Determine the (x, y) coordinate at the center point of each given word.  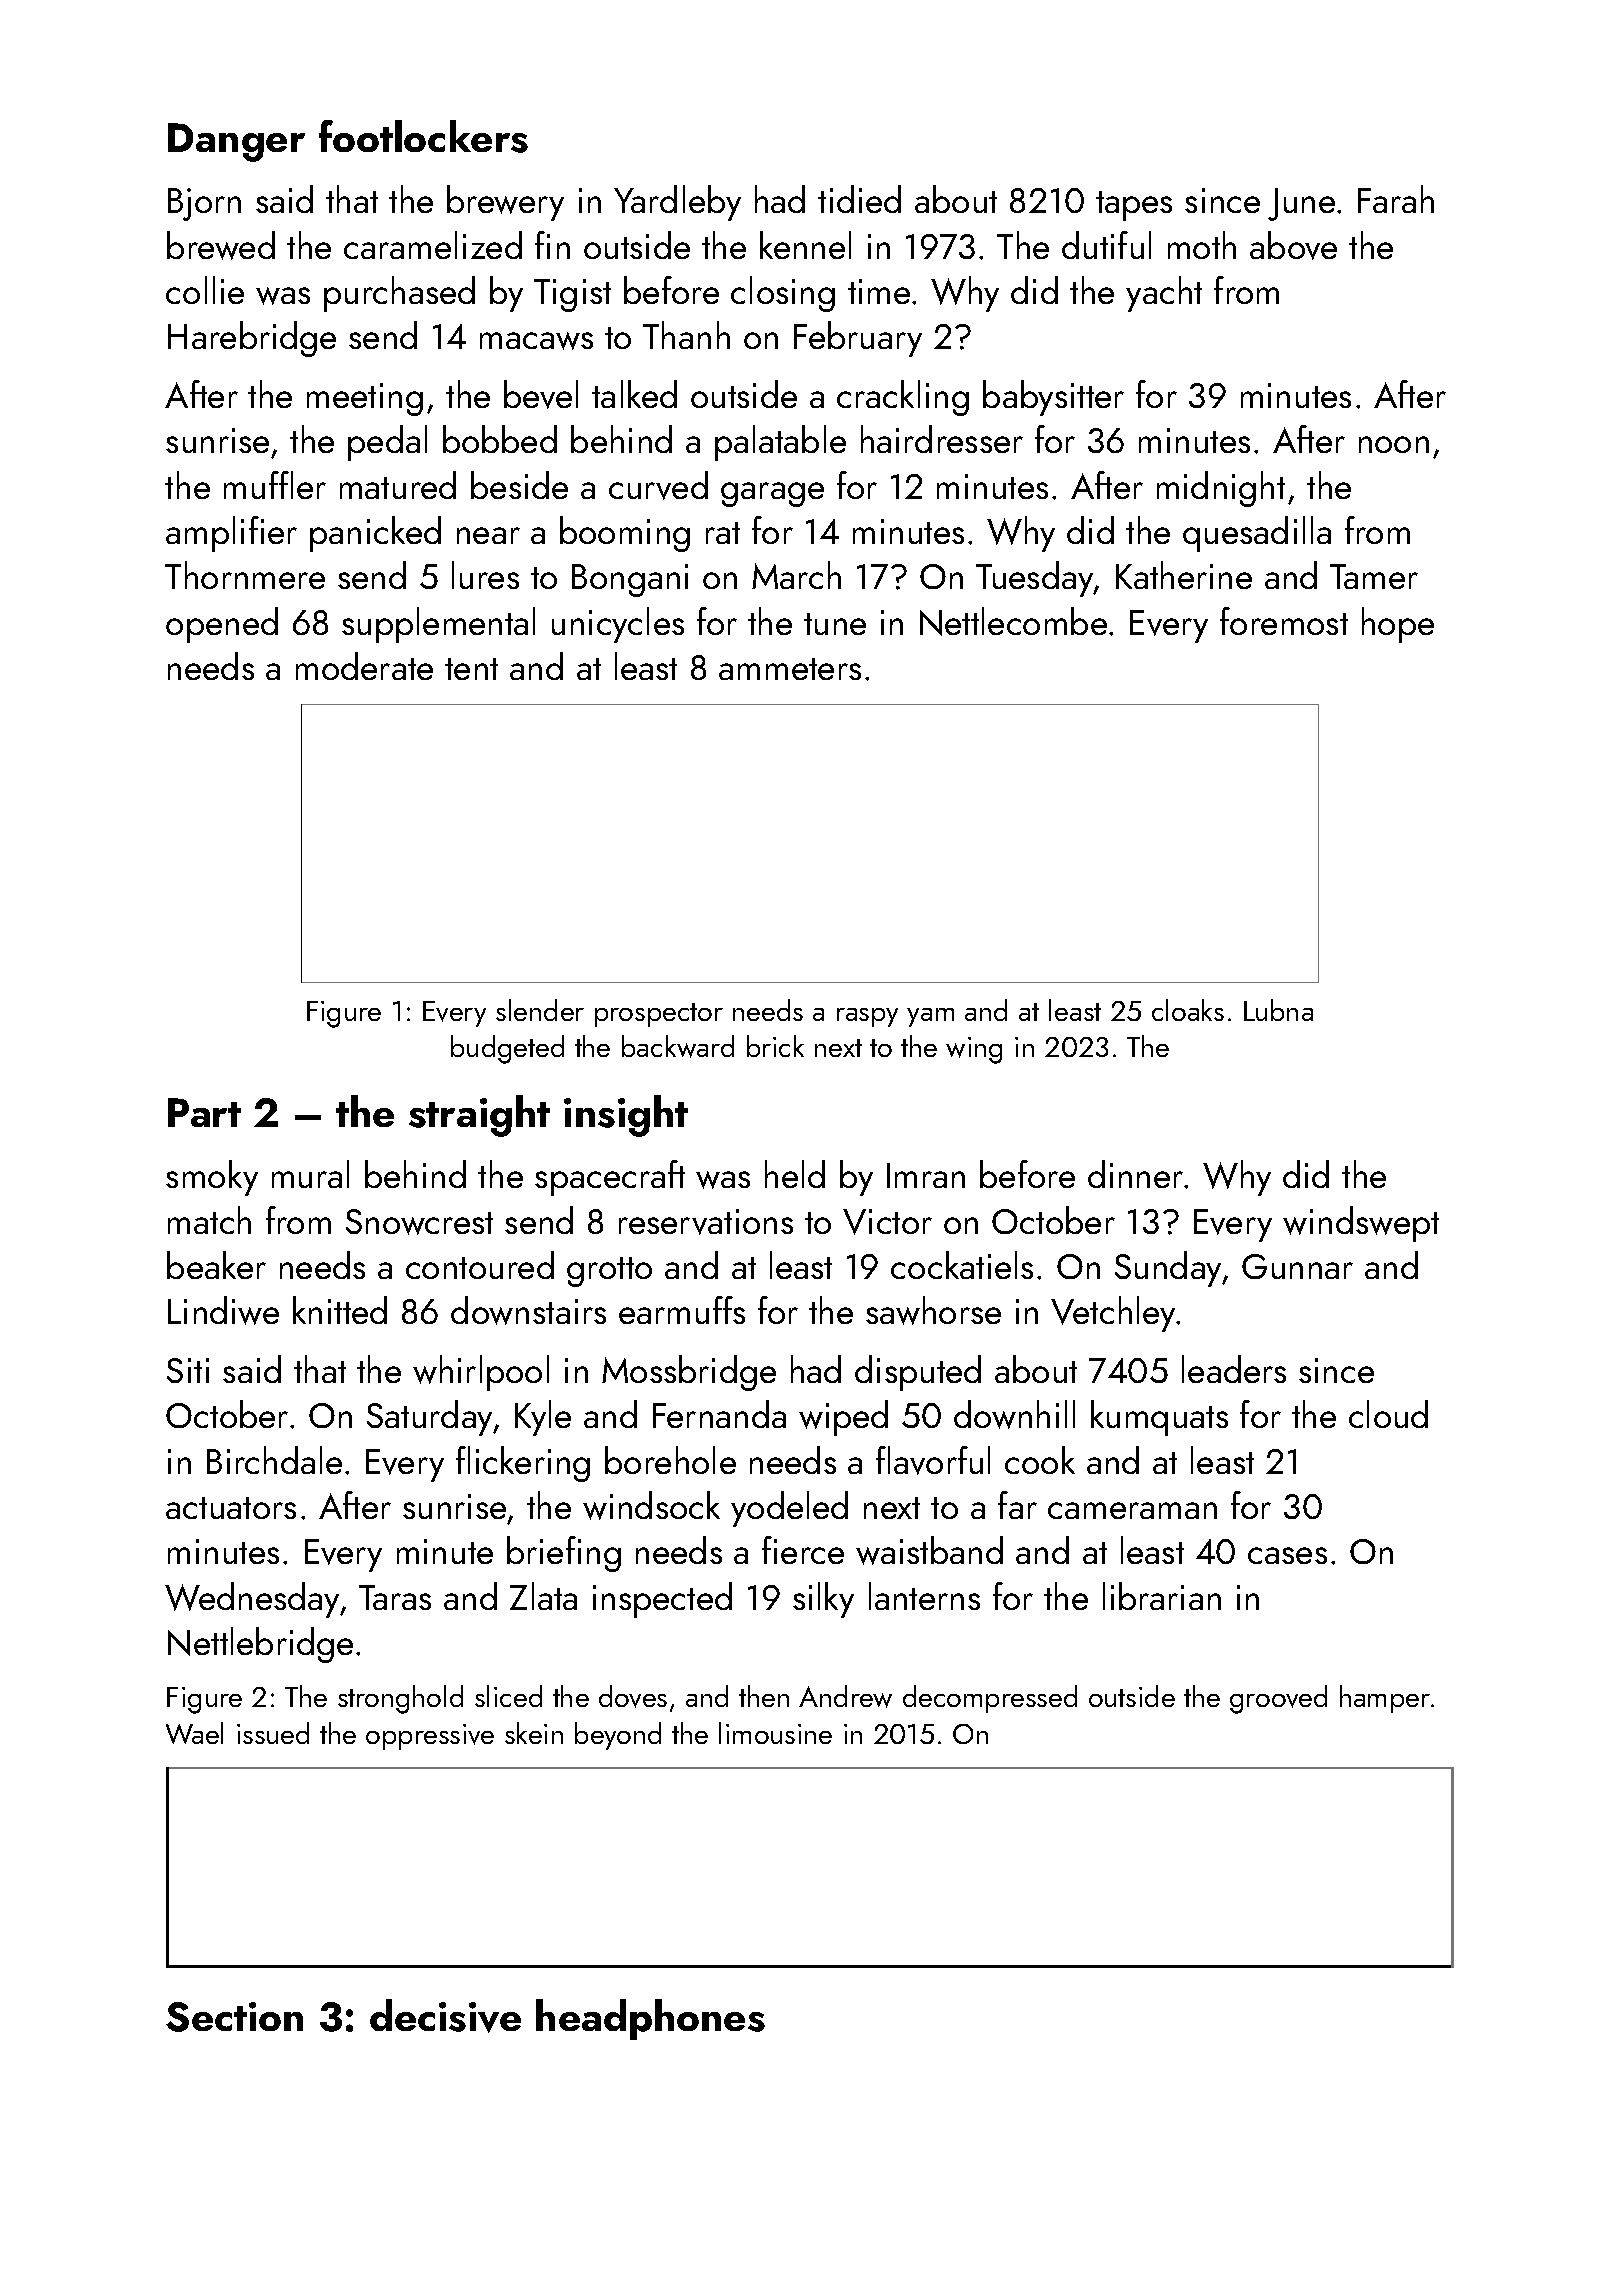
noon (1394, 444)
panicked (375, 534)
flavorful (933, 1460)
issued (273, 1733)
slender (540, 1010)
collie (205, 290)
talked (634, 394)
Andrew (845, 1696)
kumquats (1159, 1418)
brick (775, 1046)
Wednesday (252, 1600)
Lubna (1278, 1010)
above (1293, 245)
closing (783, 294)
